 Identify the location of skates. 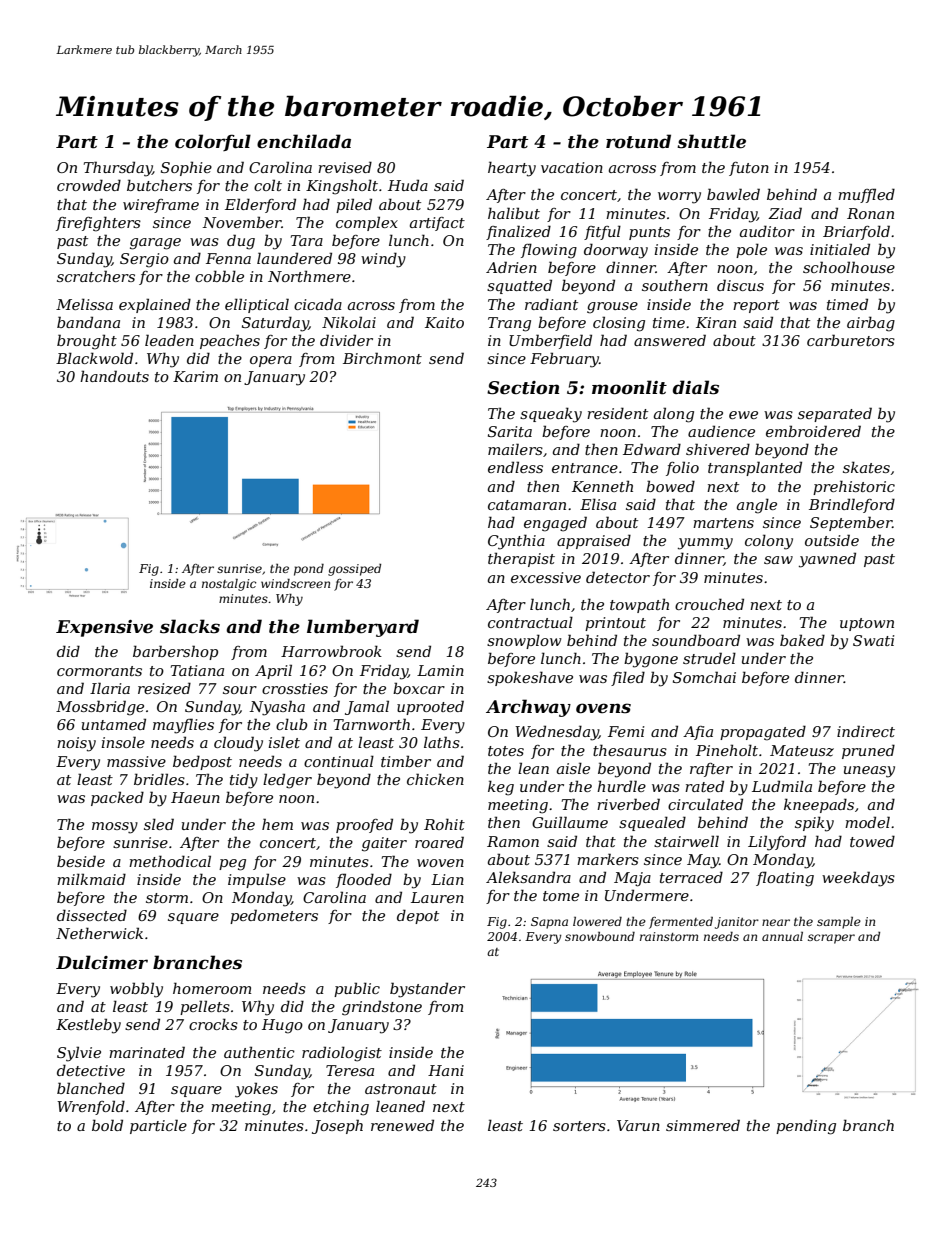
(866, 467).
